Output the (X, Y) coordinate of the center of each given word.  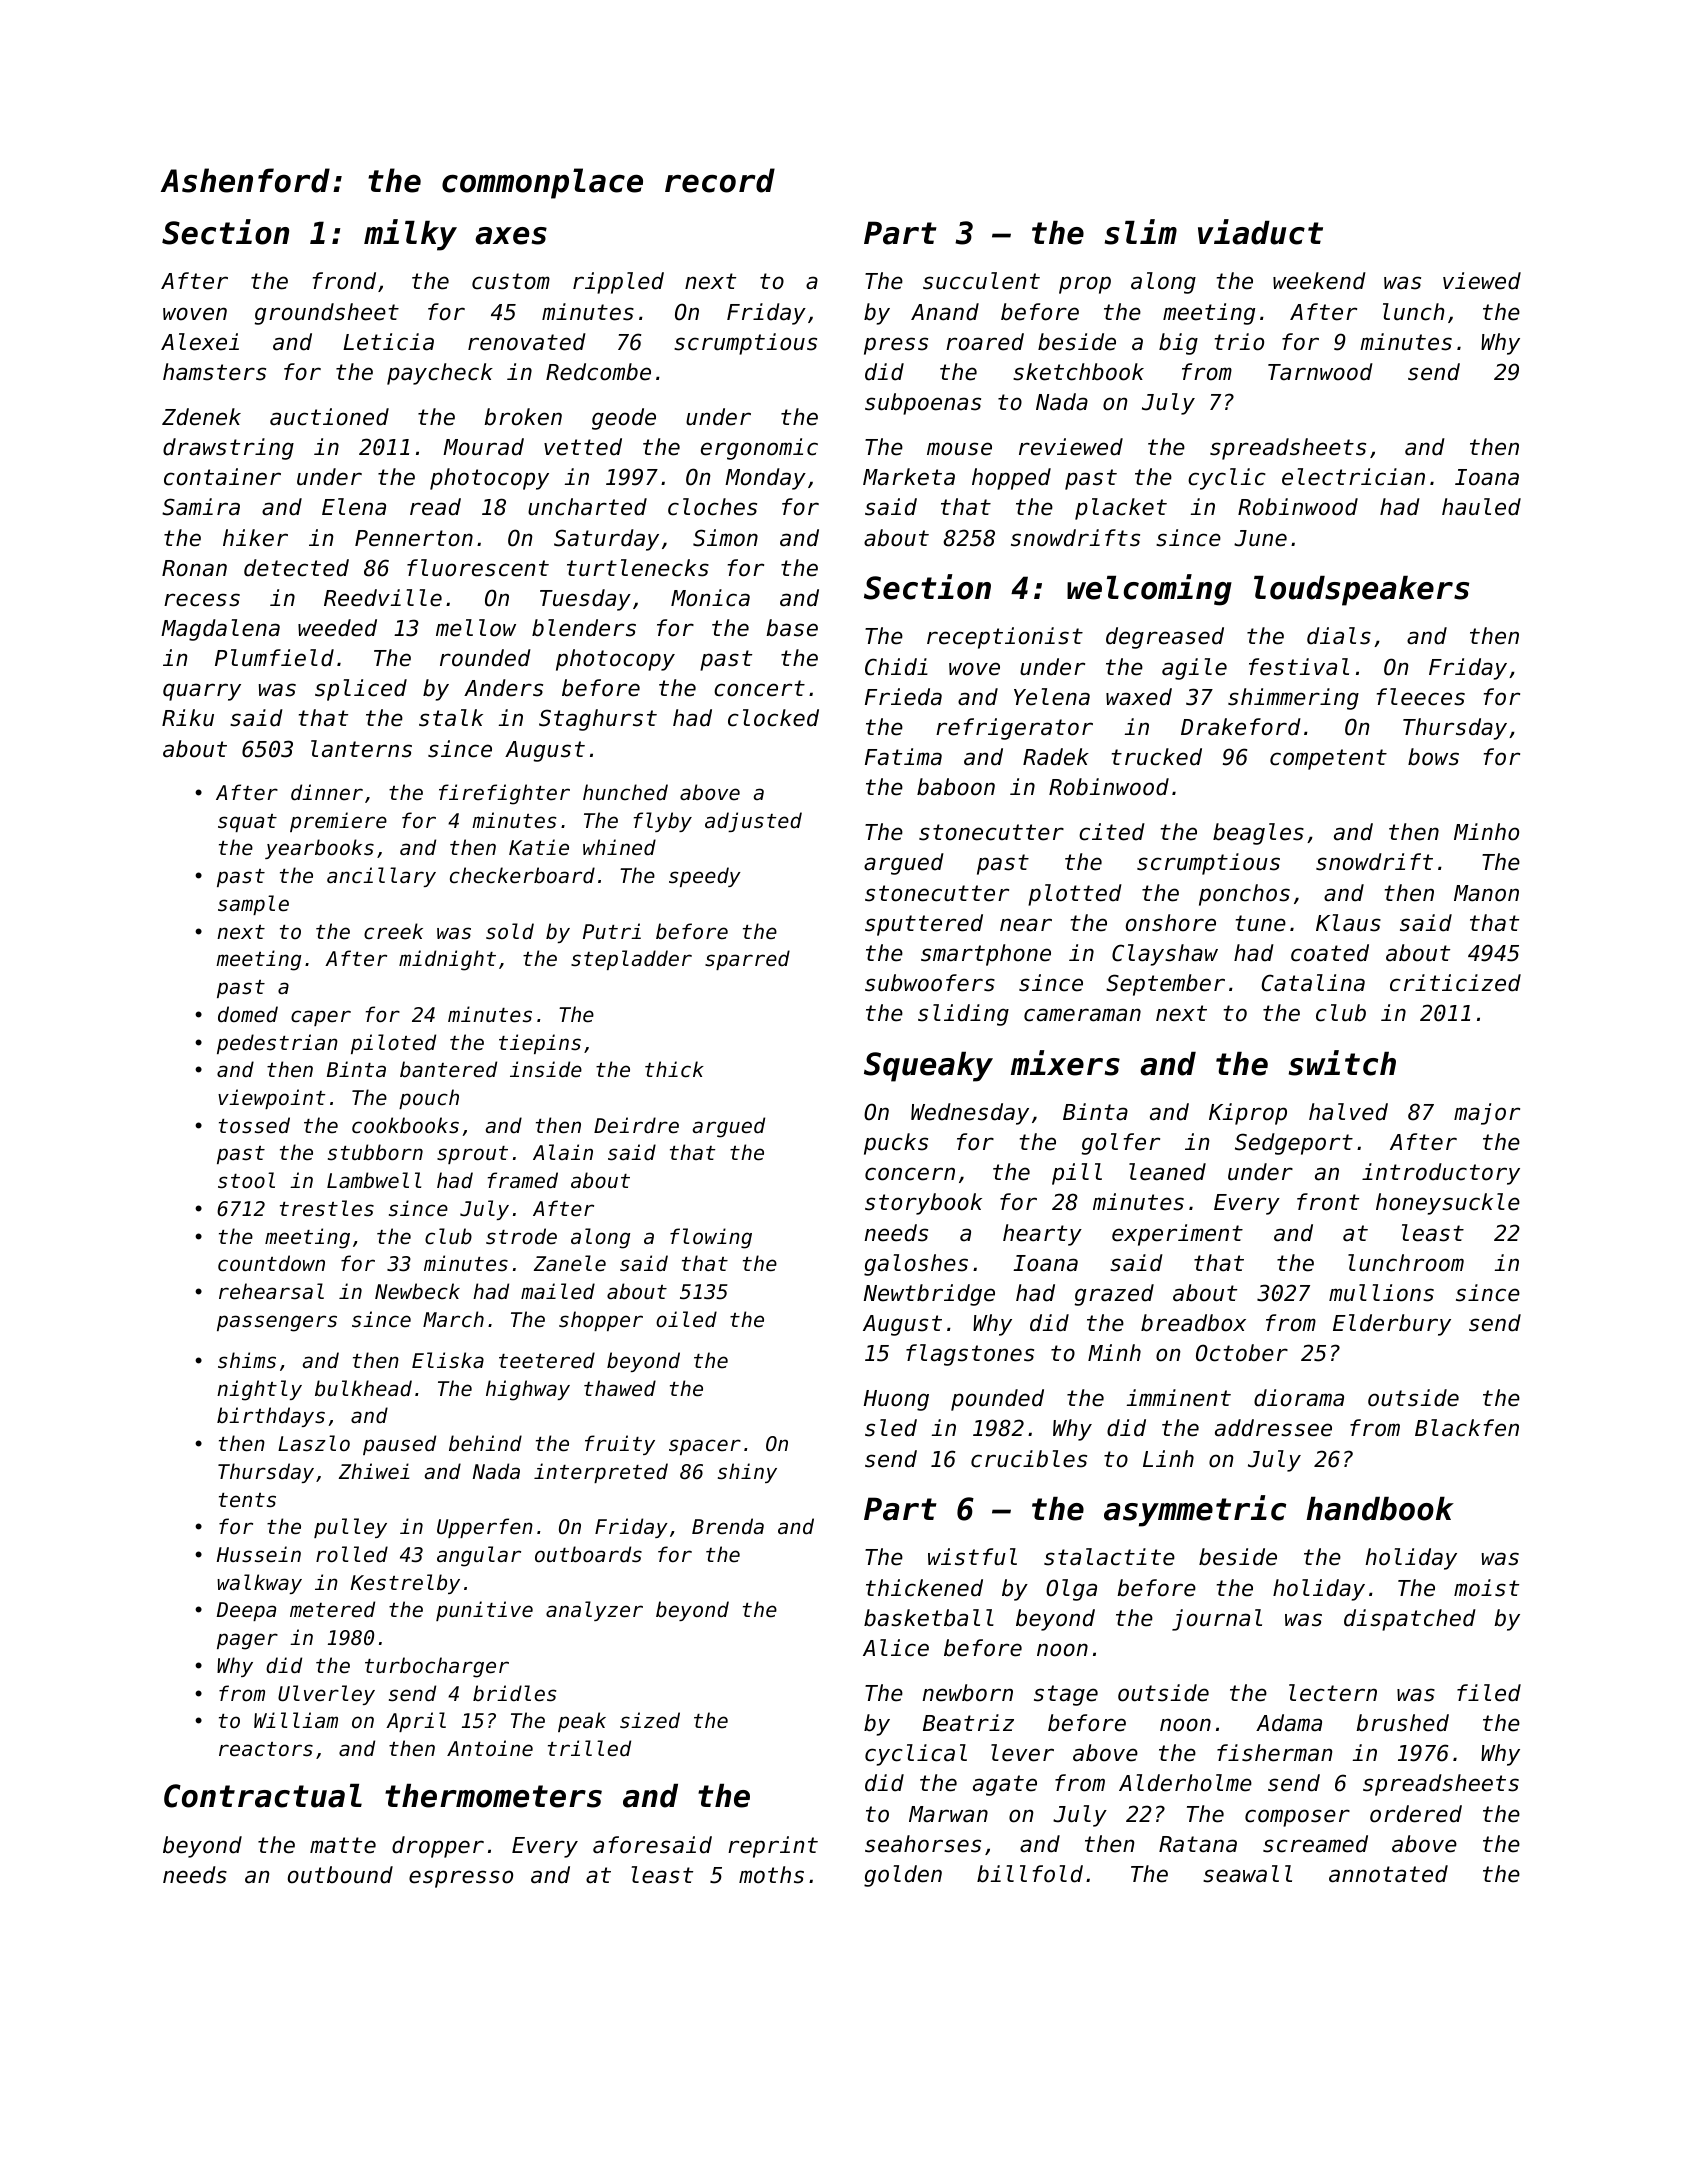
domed (248, 1014)
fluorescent (478, 568)
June (1260, 538)
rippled (618, 283)
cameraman (1082, 1015)
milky (410, 235)
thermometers (493, 1796)
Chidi (896, 667)
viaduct (1260, 232)
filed (1489, 1693)
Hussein (259, 1554)
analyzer (594, 1611)
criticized (1455, 983)
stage (1066, 1695)
